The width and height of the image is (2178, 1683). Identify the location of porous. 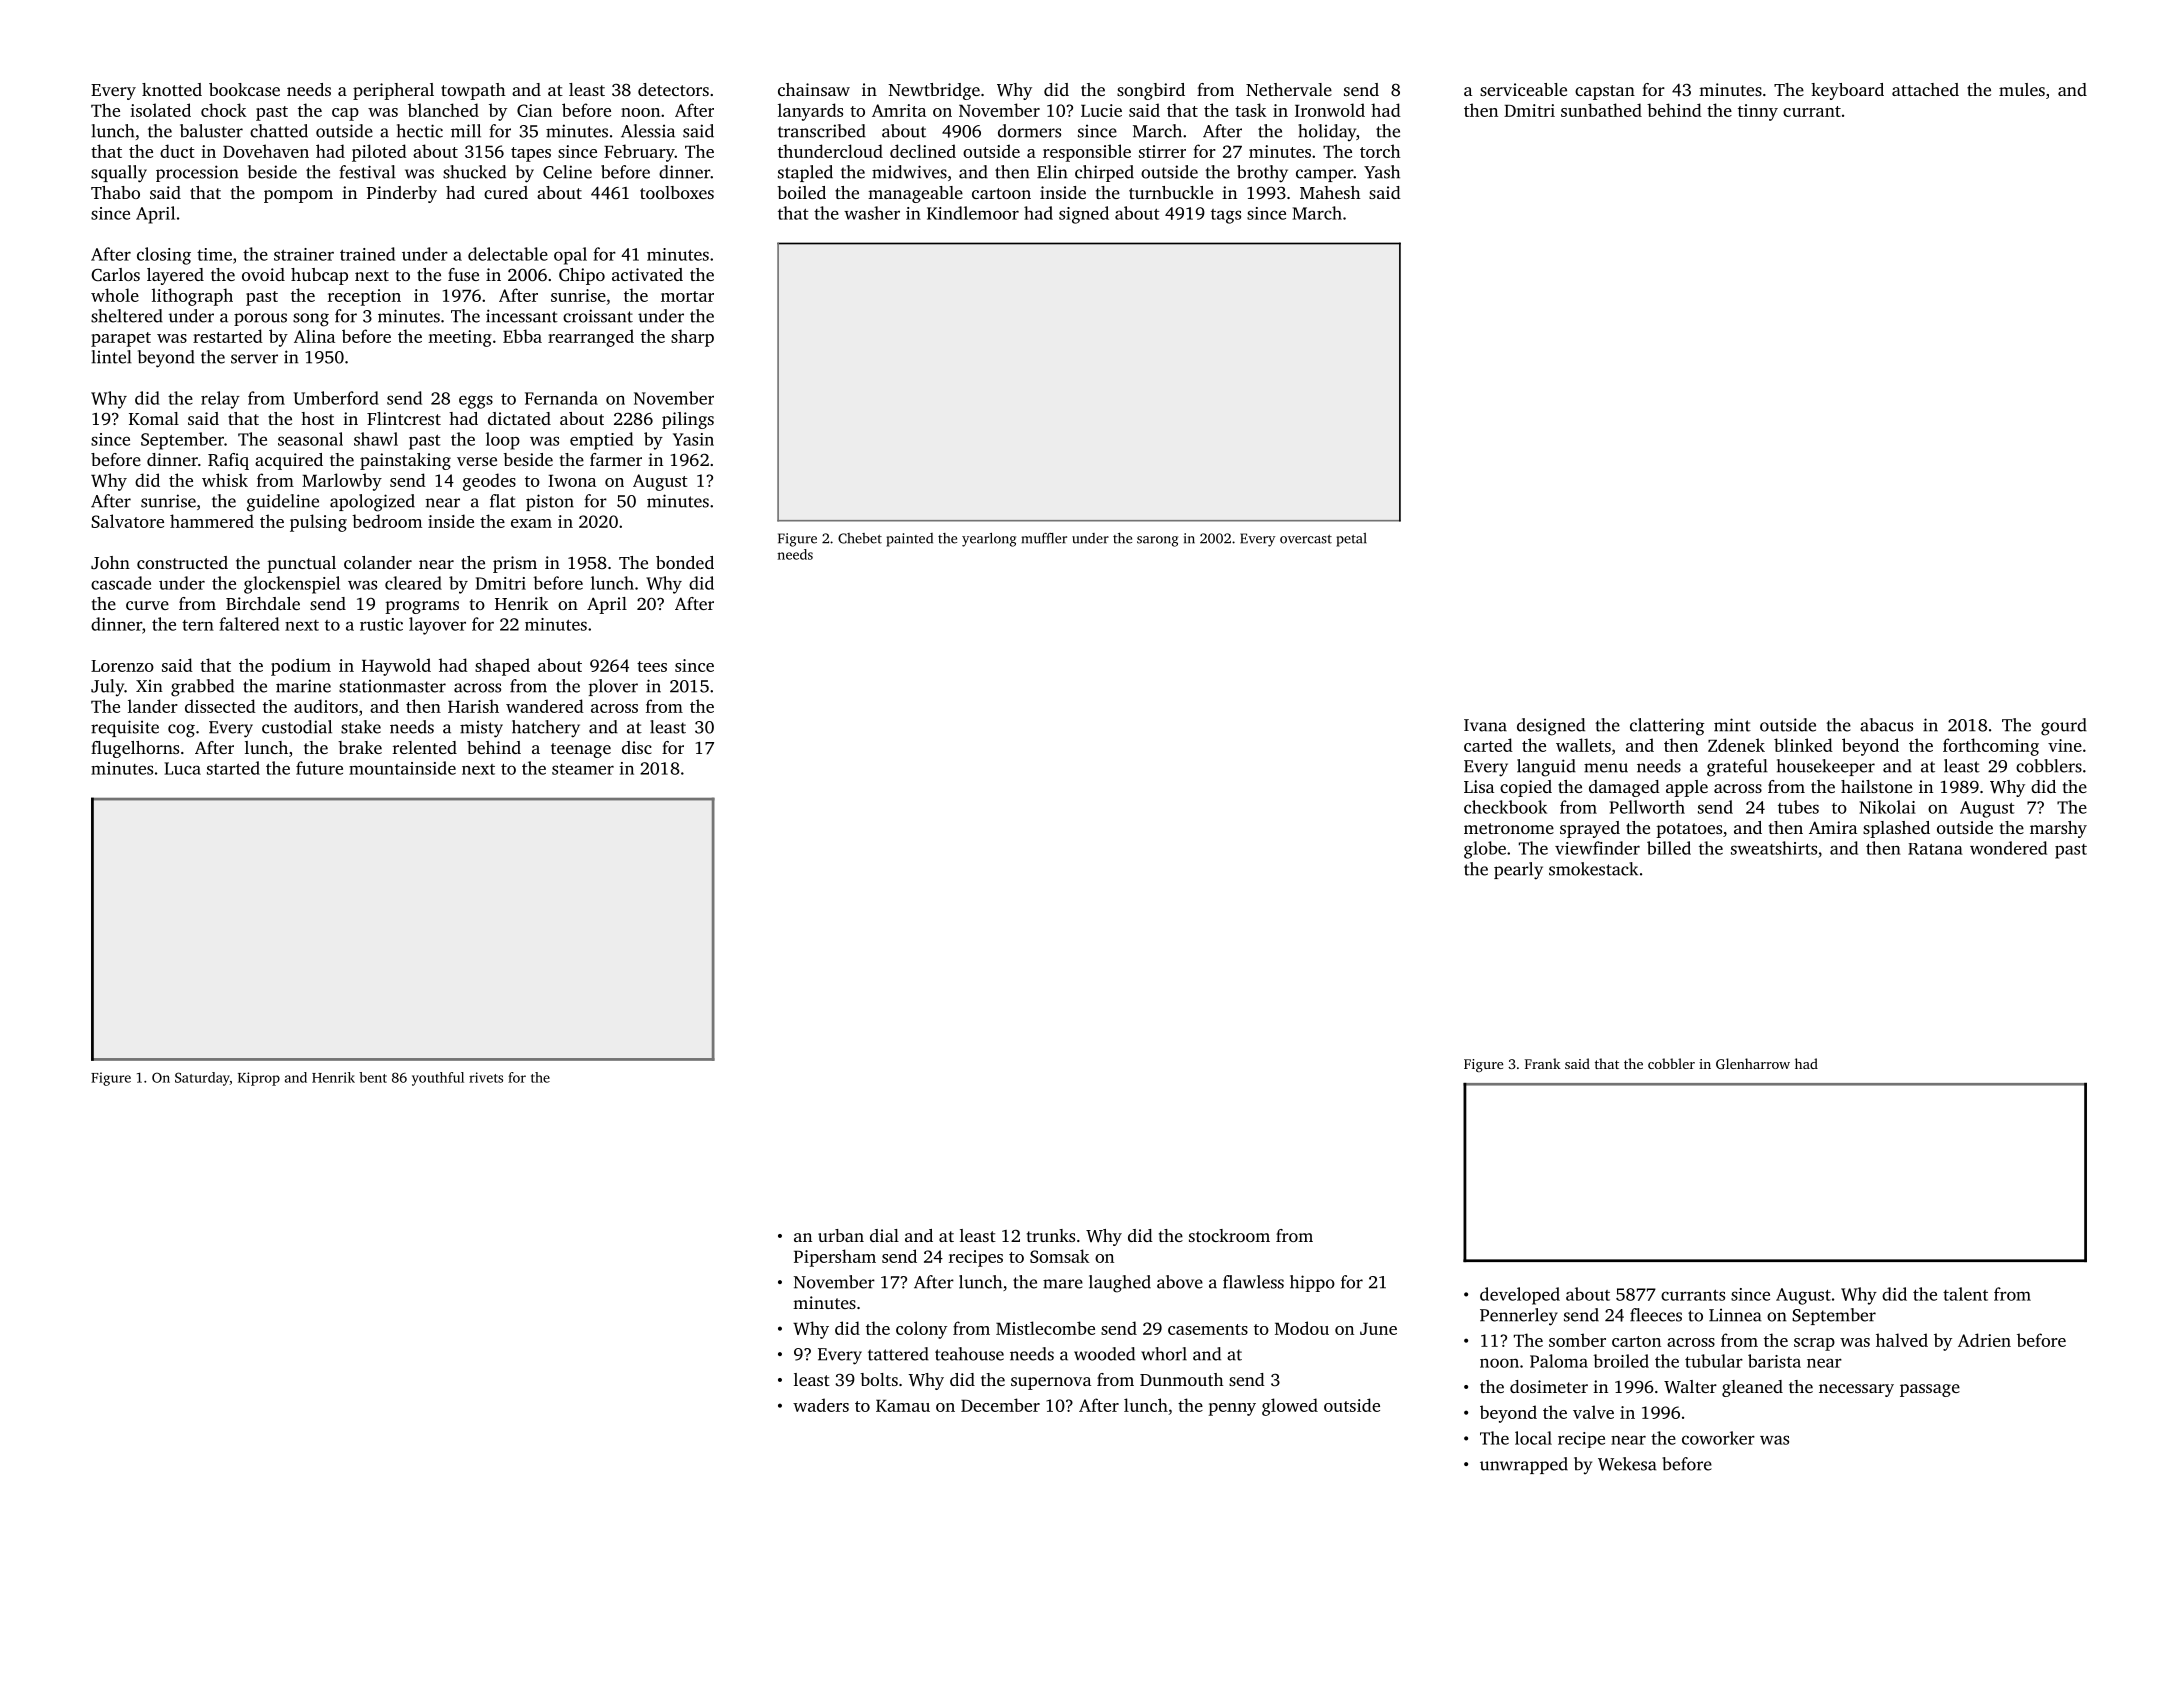
(260, 319).
